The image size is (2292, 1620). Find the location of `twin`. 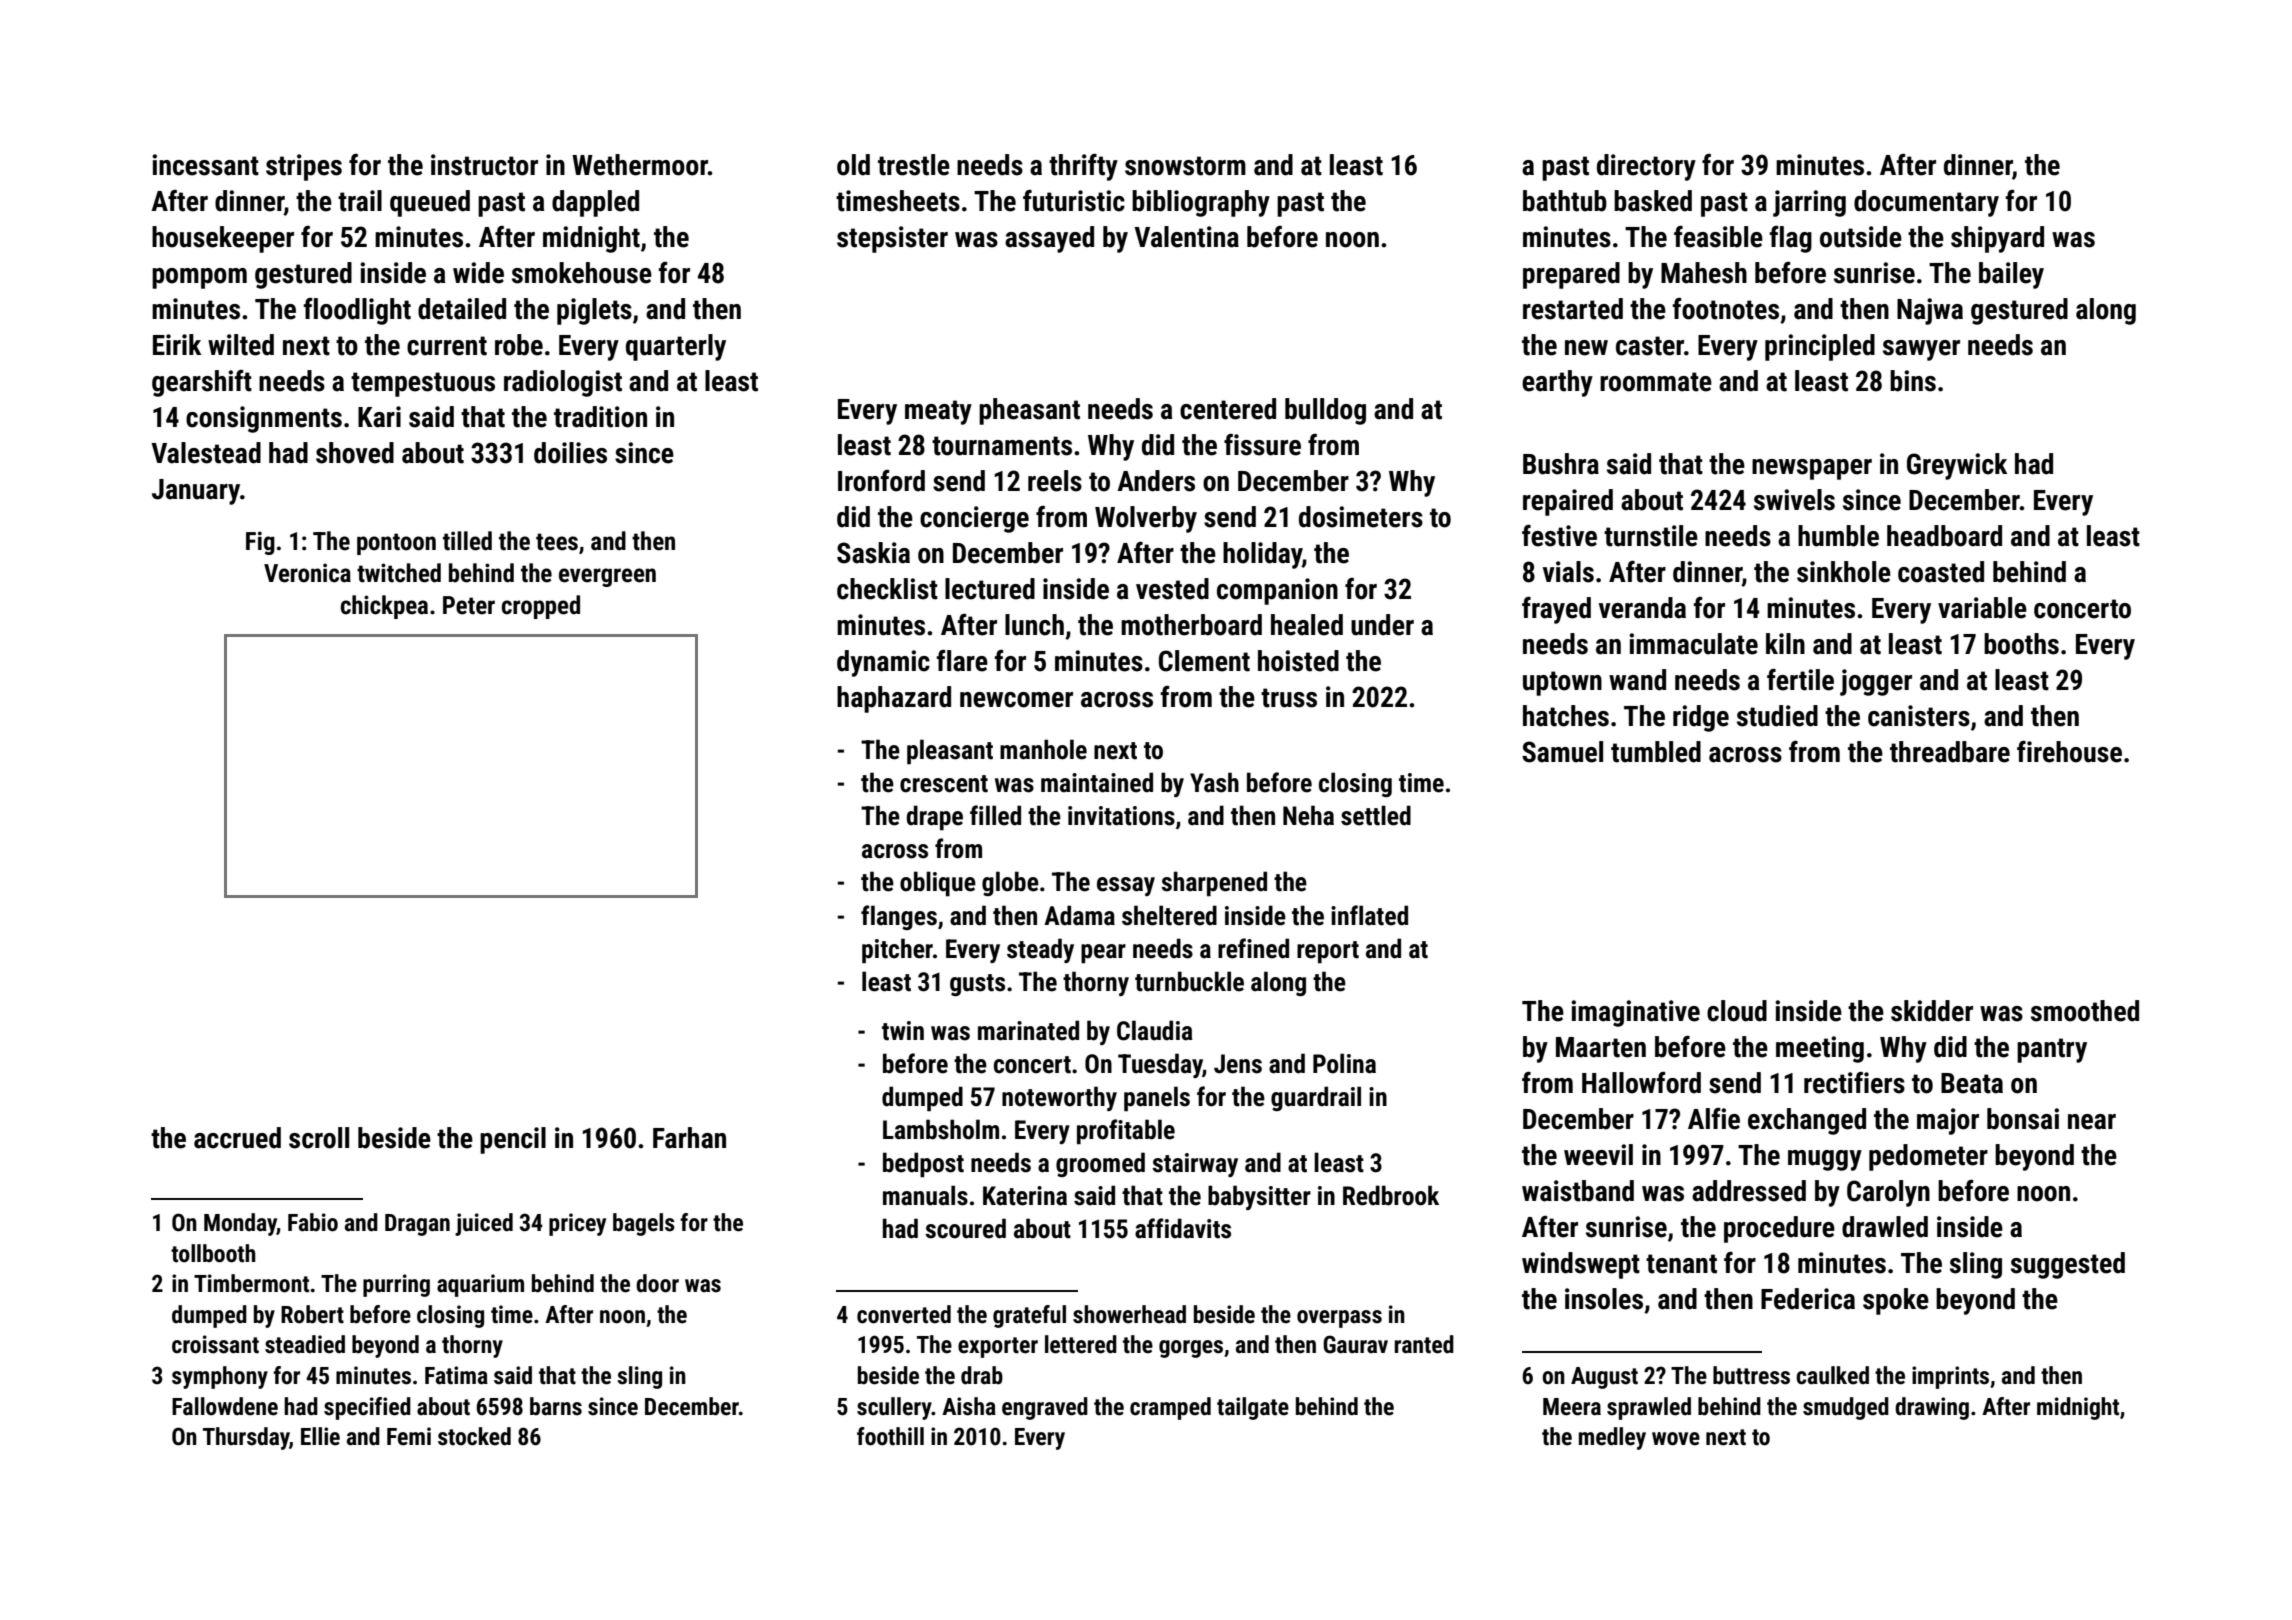

twin is located at coordinates (903, 1031).
